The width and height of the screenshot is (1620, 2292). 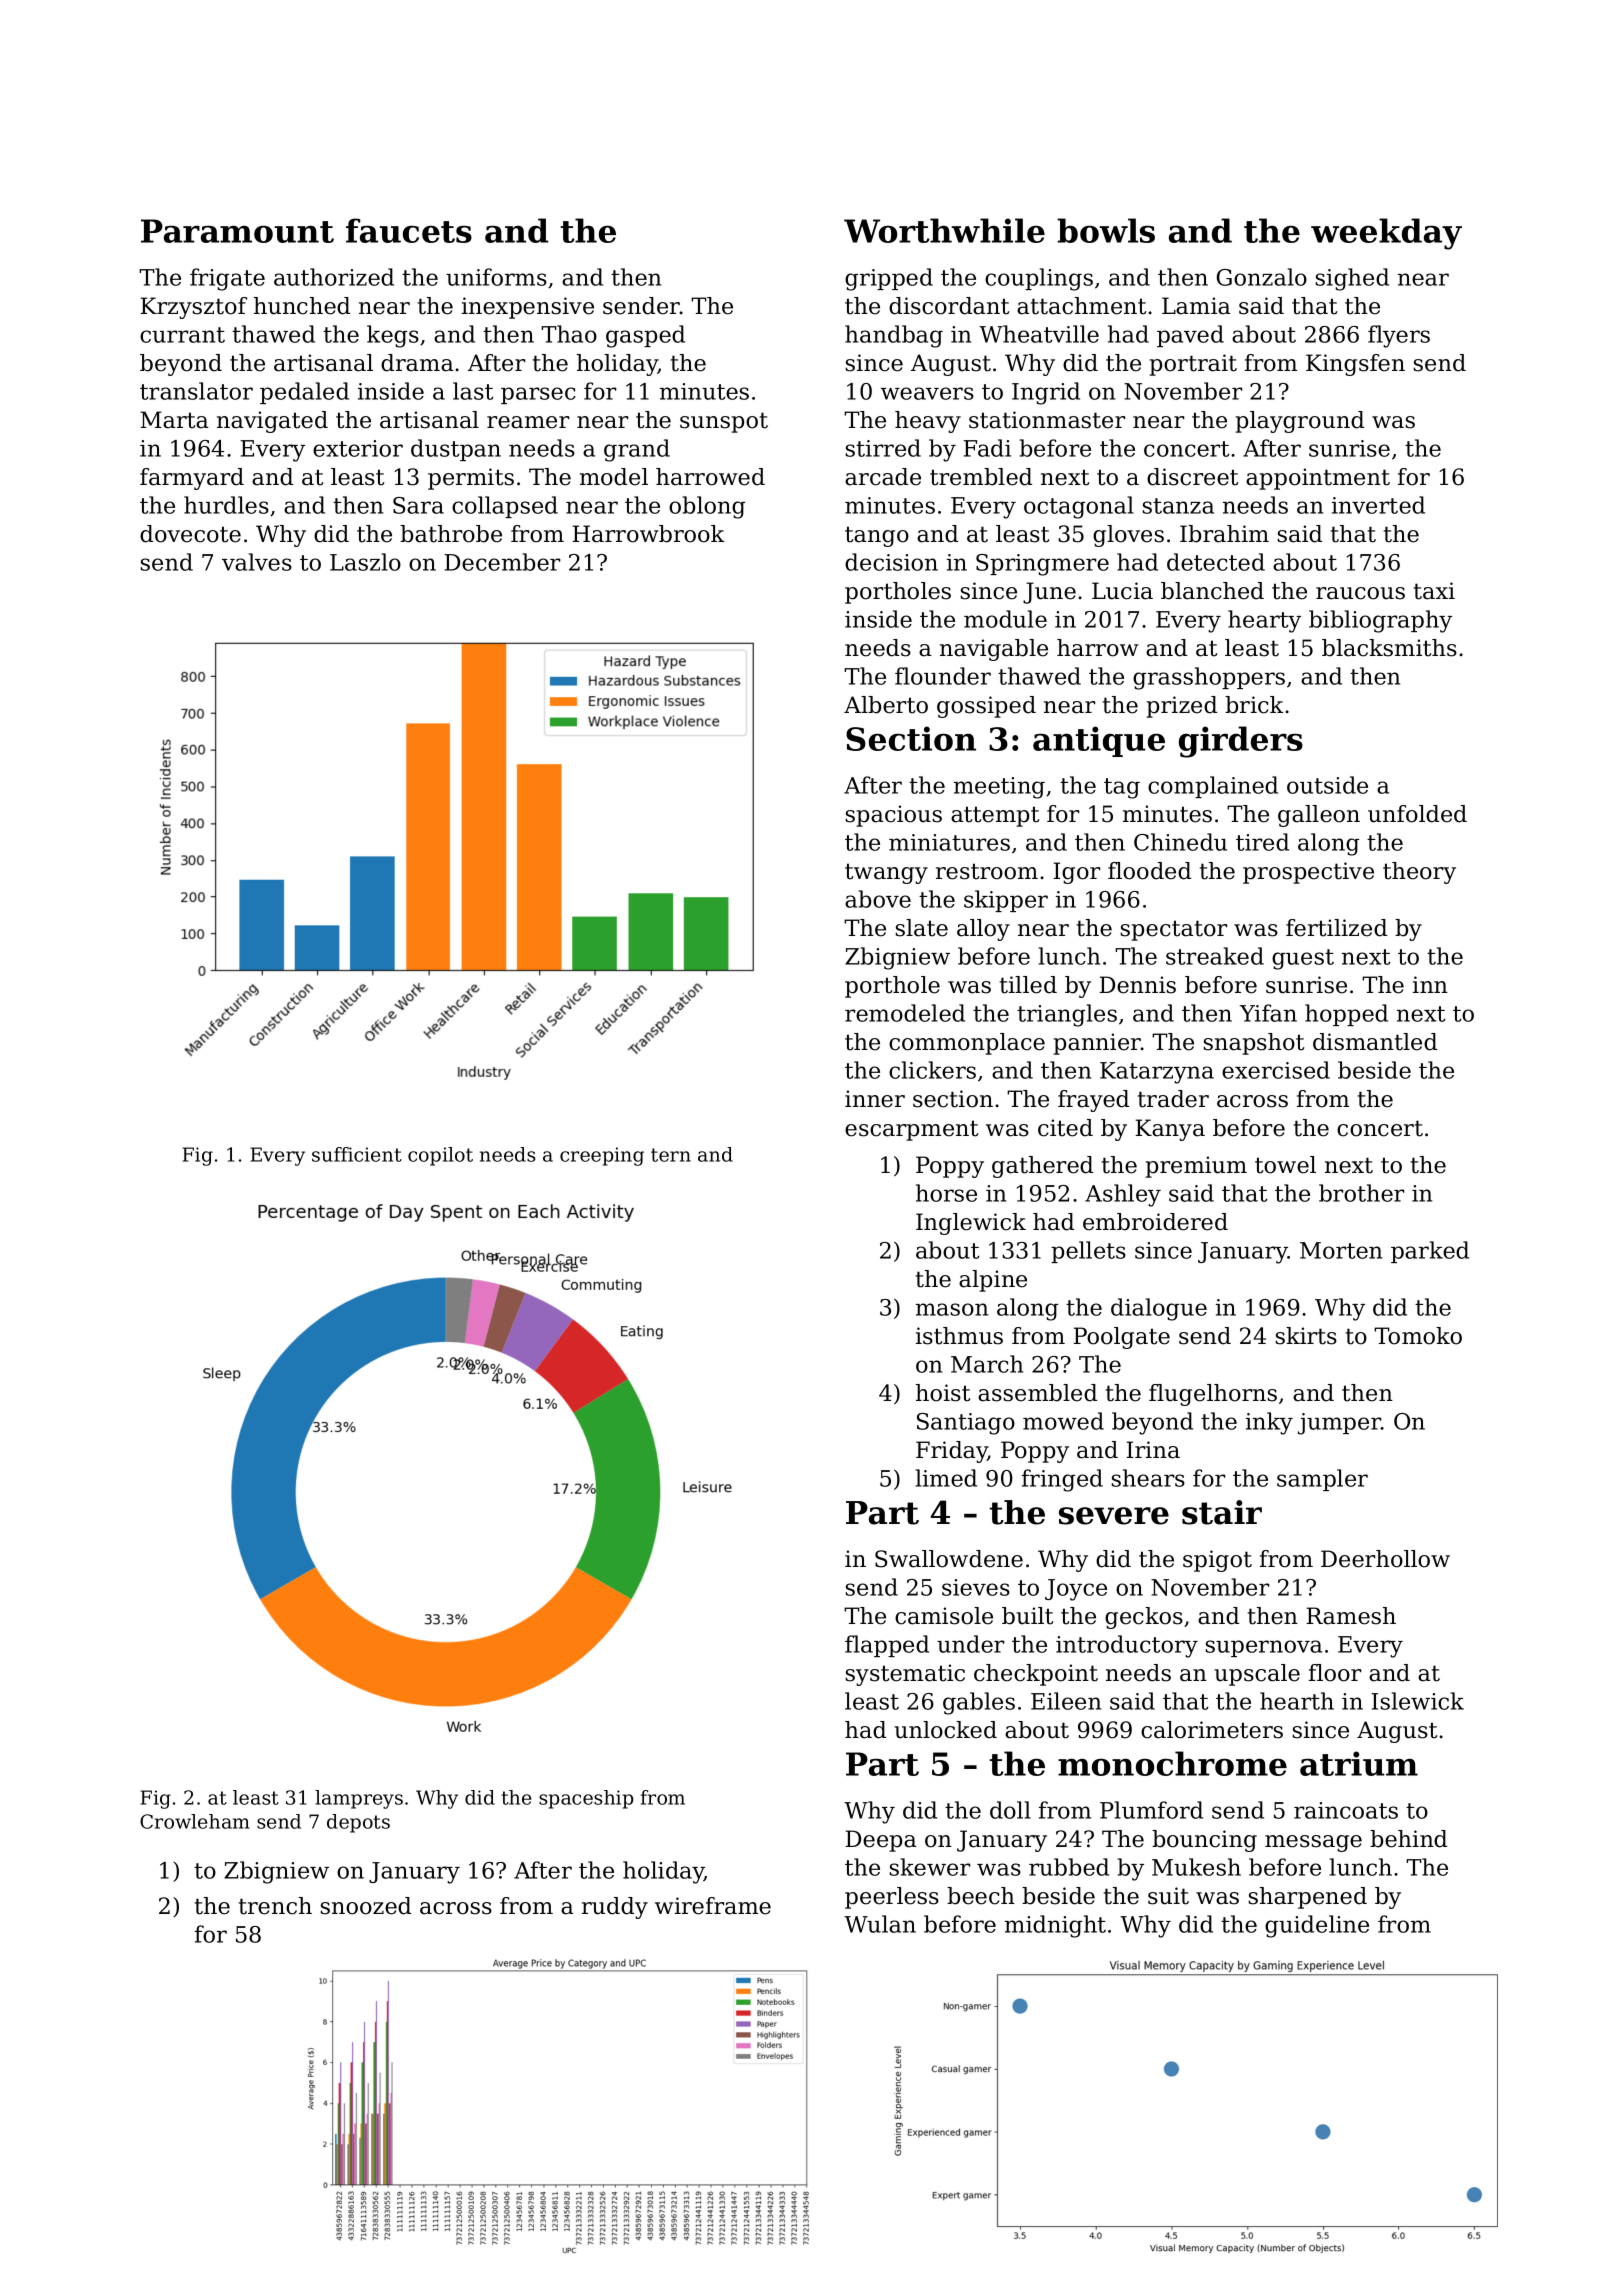 I want to click on weekday, so click(x=1386, y=234).
